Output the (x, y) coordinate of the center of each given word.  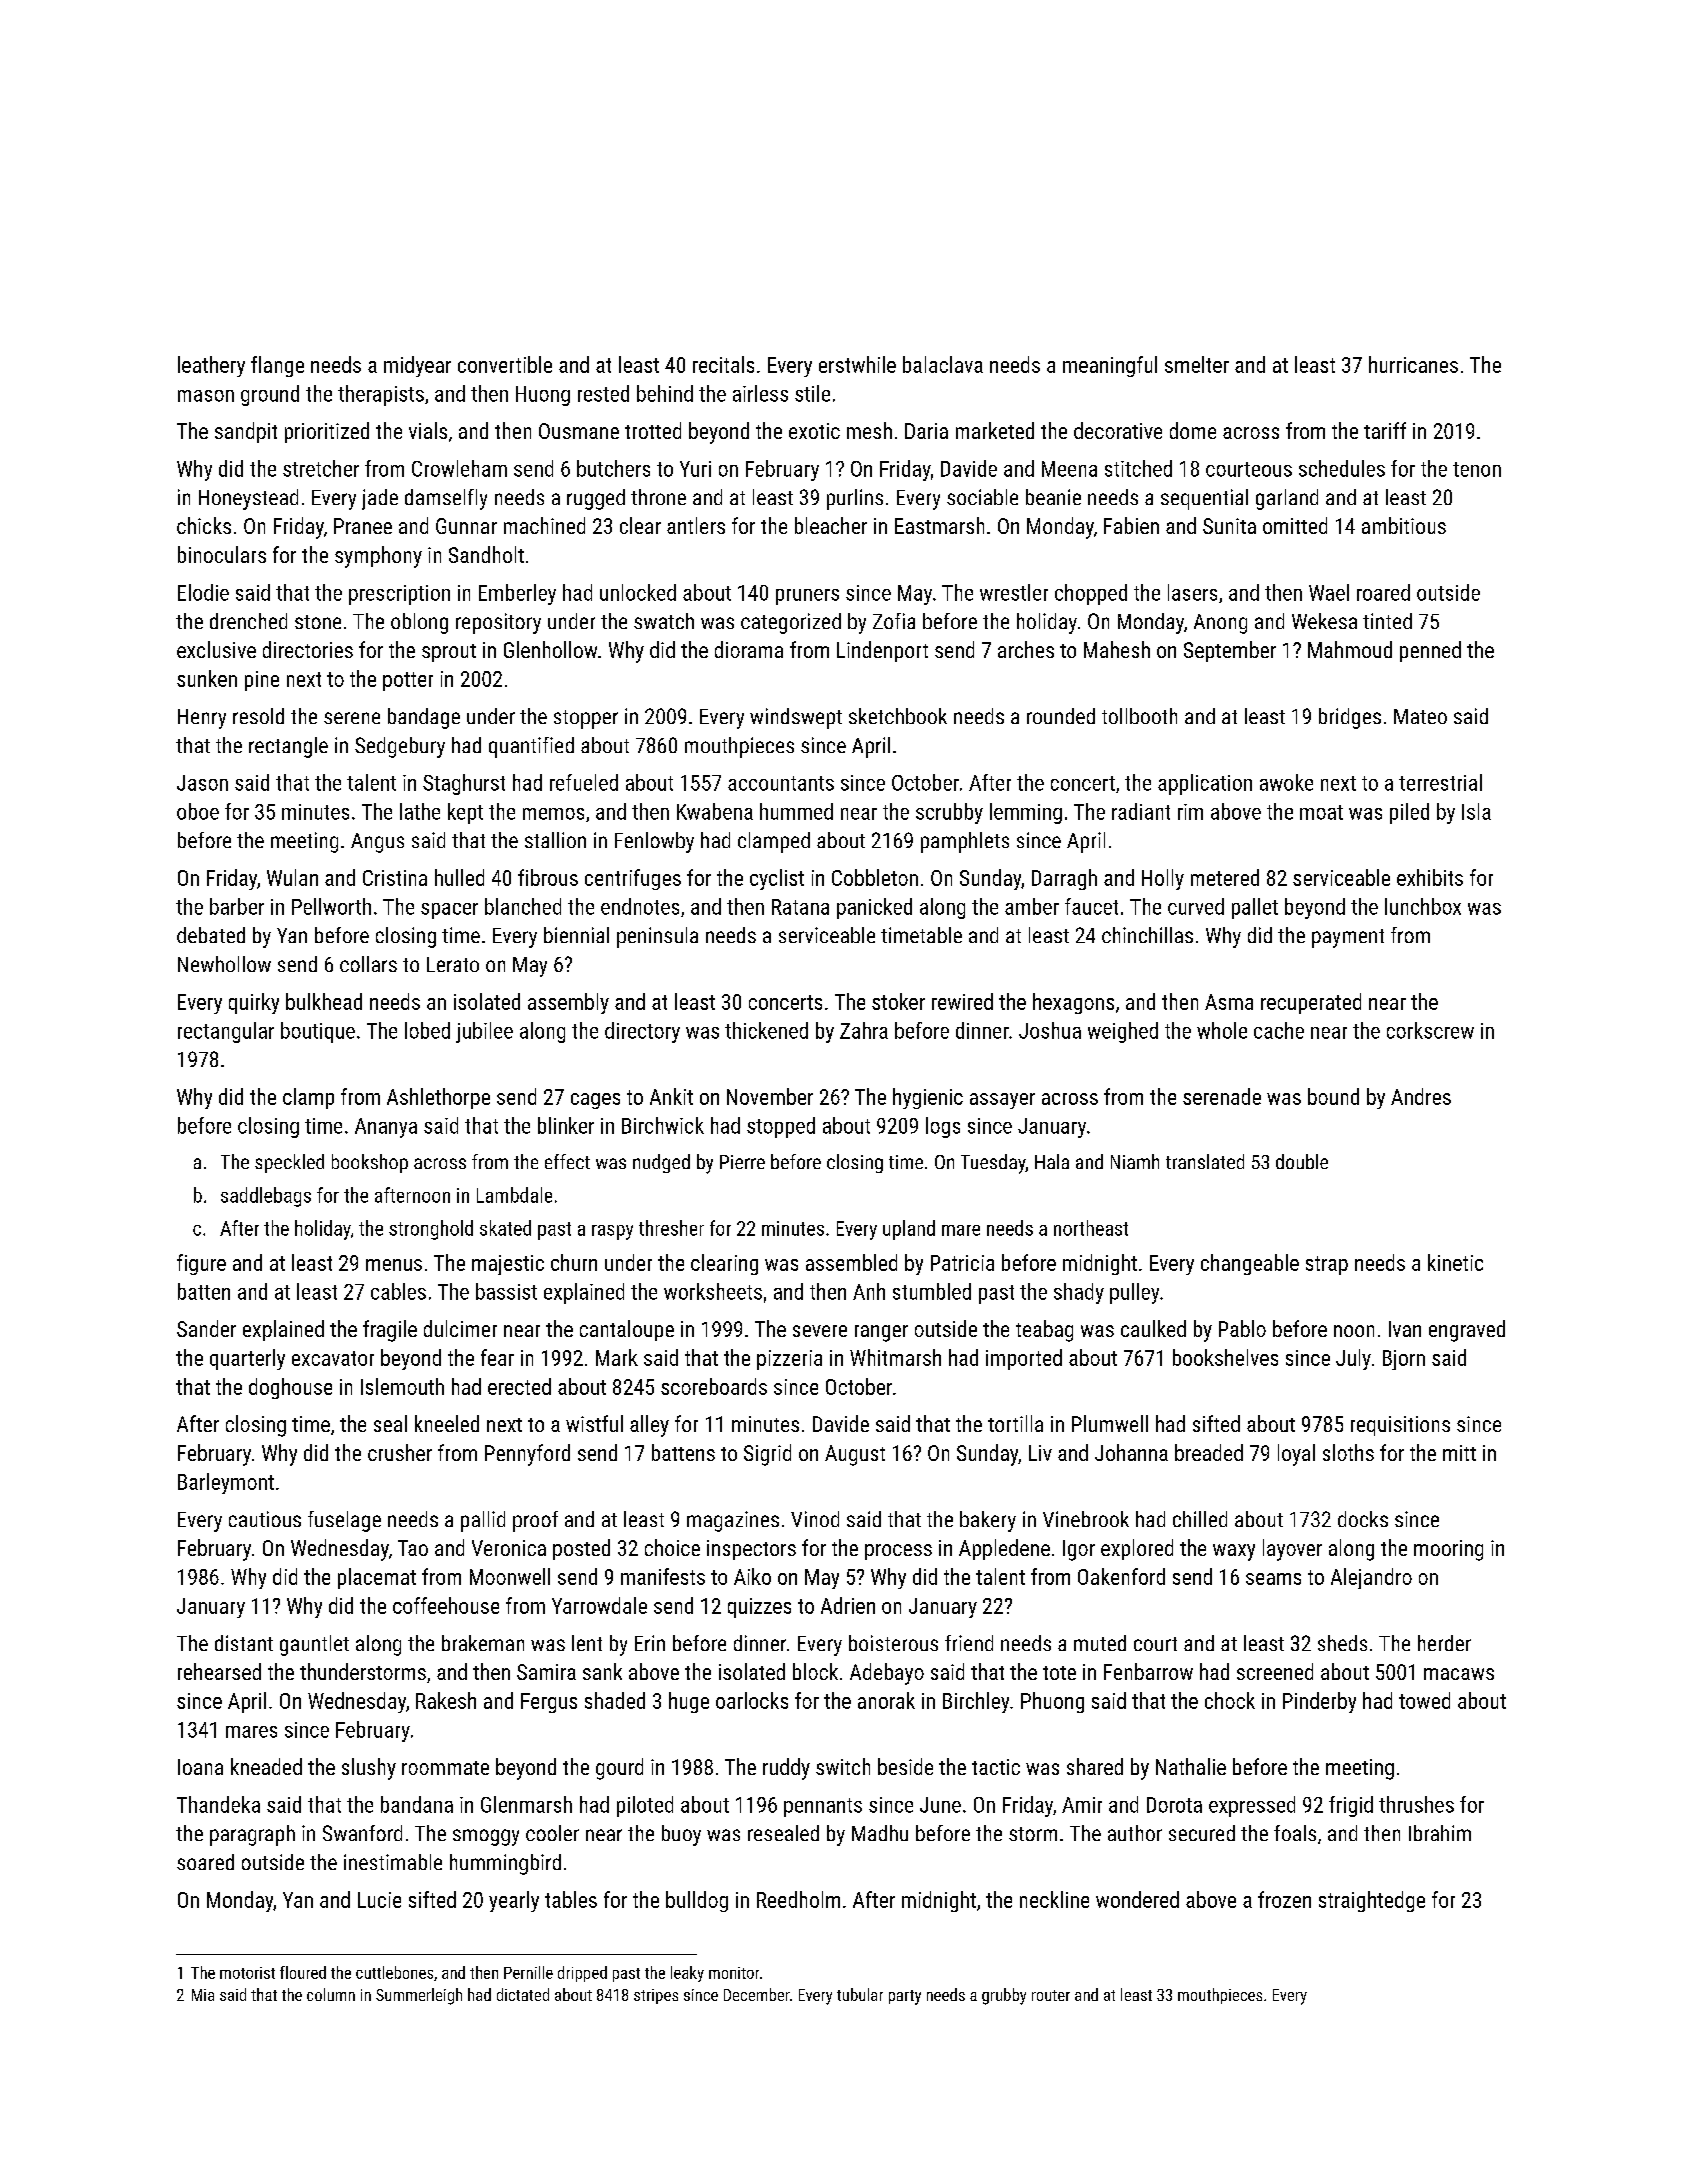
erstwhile (857, 364)
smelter (1197, 364)
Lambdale (514, 1195)
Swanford (362, 1833)
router (1051, 1995)
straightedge (1372, 1901)
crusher (400, 1452)
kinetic (1455, 1262)
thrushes (1416, 1804)
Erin (650, 1643)
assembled (851, 1262)
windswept (796, 718)
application (1205, 784)
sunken (207, 678)
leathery (211, 366)
